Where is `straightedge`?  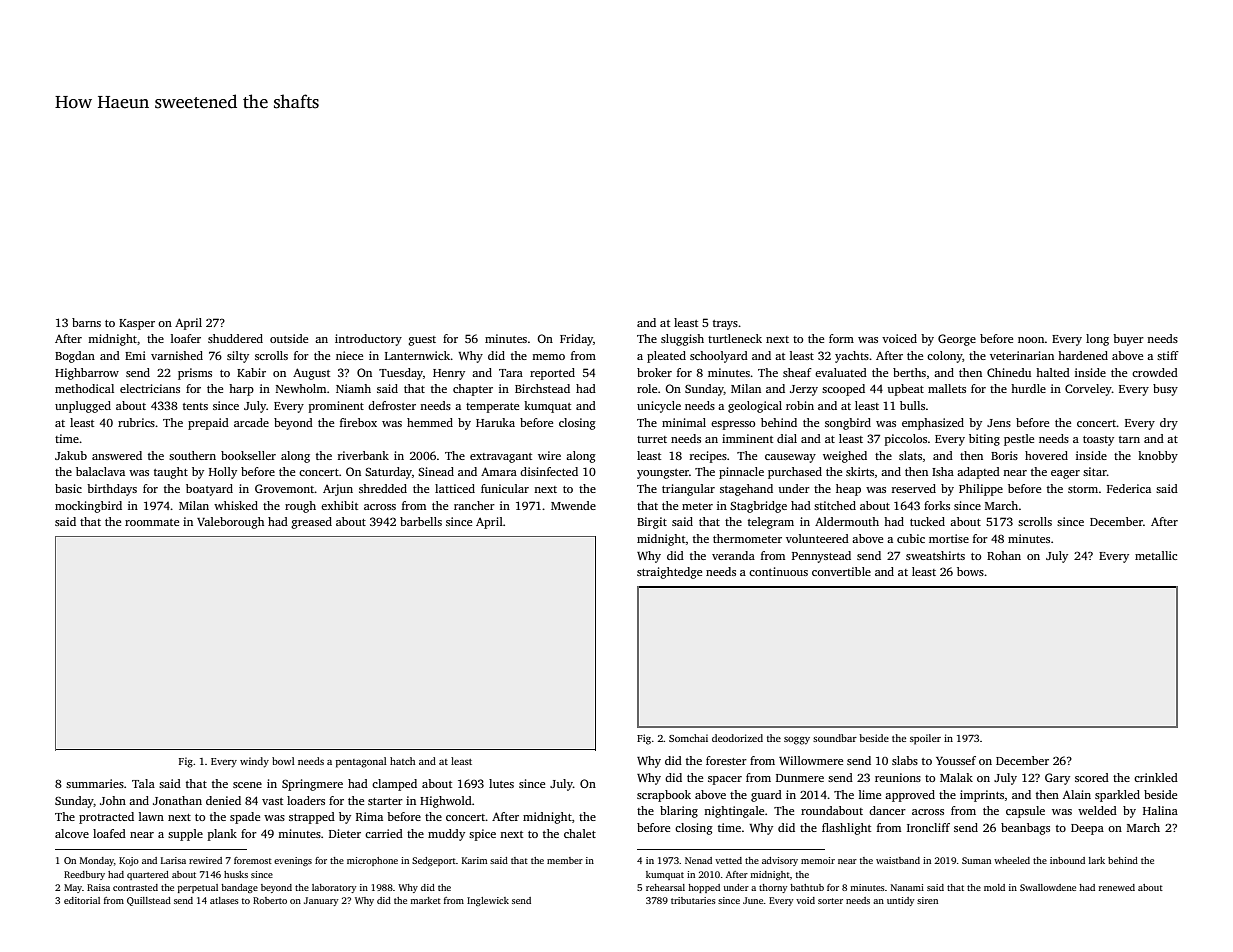 straightedge is located at coordinates (669, 573).
